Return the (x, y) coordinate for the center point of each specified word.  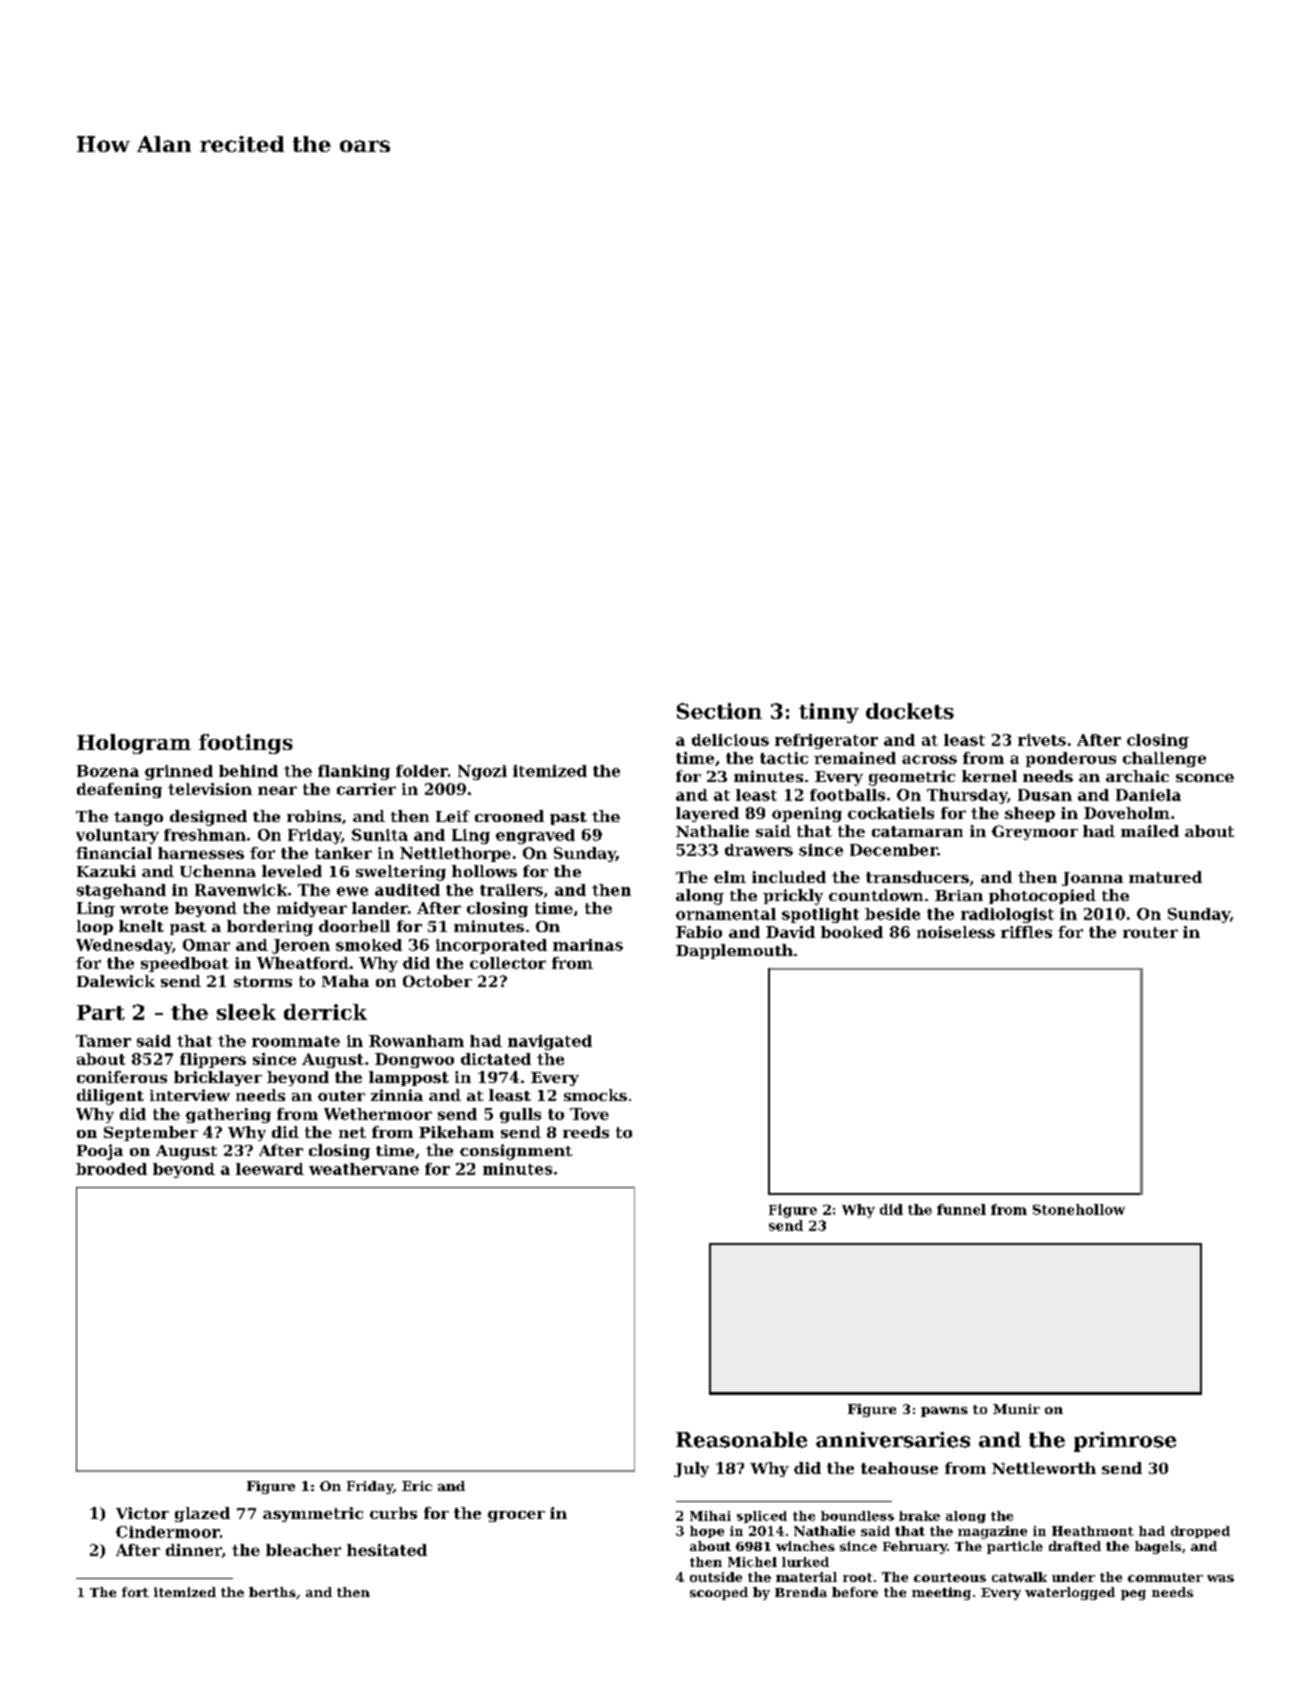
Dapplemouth (734, 951)
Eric (417, 1486)
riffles (1026, 932)
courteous (950, 1577)
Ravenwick (241, 890)
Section (719, 711)
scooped (719, 1593)
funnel (961, 1209)
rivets (1042, 740)
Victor (142, 1513)
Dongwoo (414, 1060)
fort (135, 1592)
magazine (992, 1532)
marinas (588, 945)
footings (246, 744)
